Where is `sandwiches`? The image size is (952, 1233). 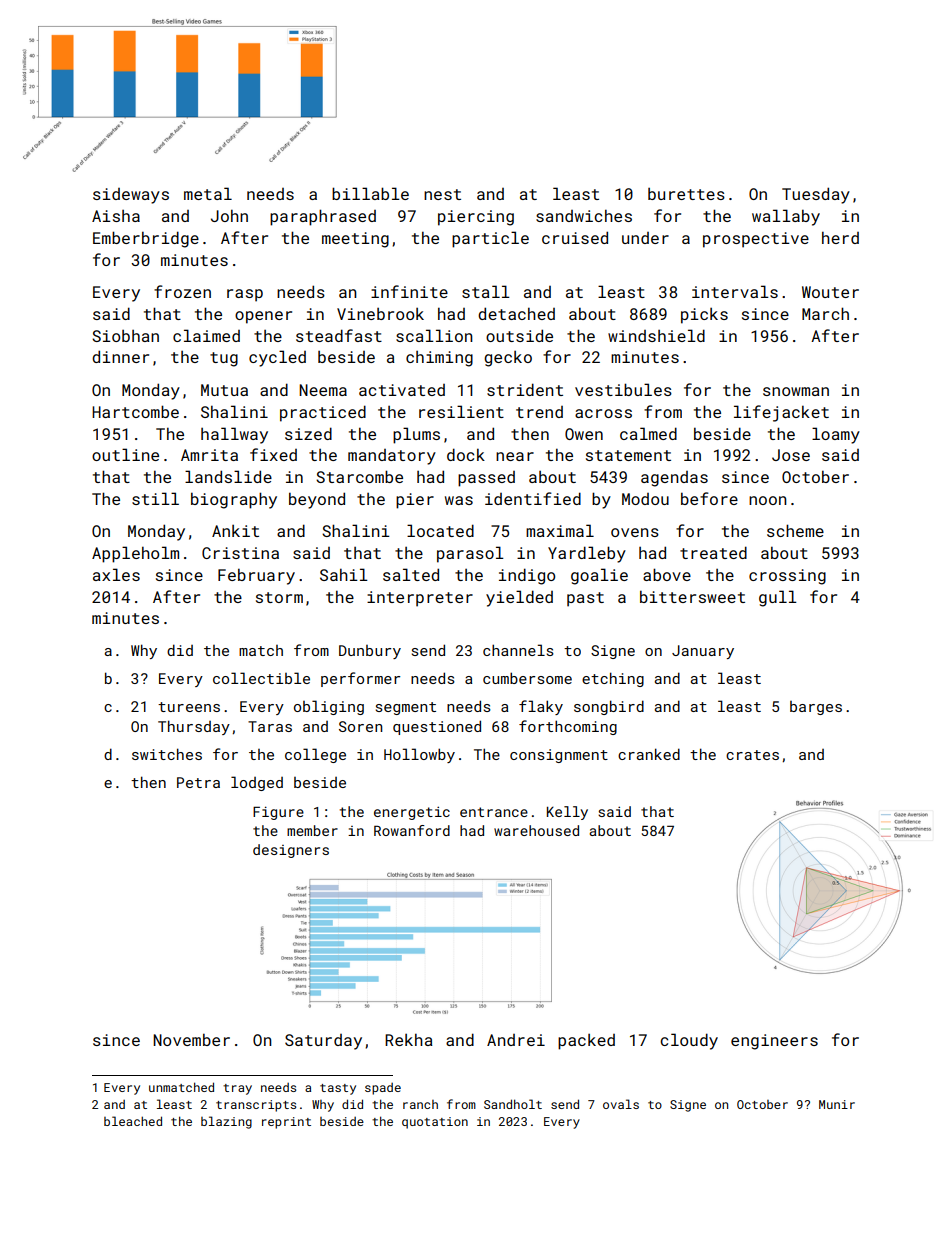
sandwiches is located at coordinates (584, 215).
